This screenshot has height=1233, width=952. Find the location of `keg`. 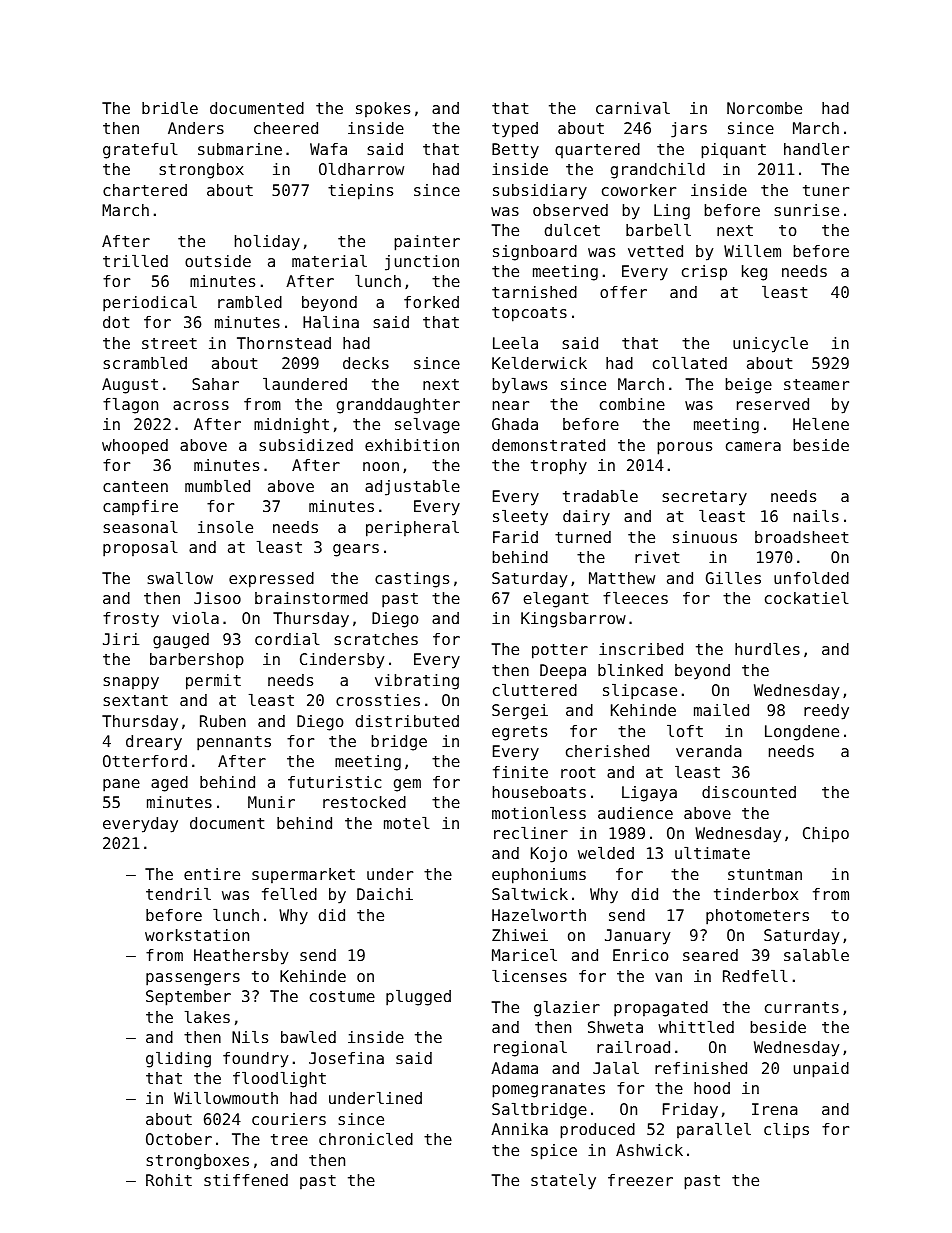

keg is located at coordinates (754, 273).
